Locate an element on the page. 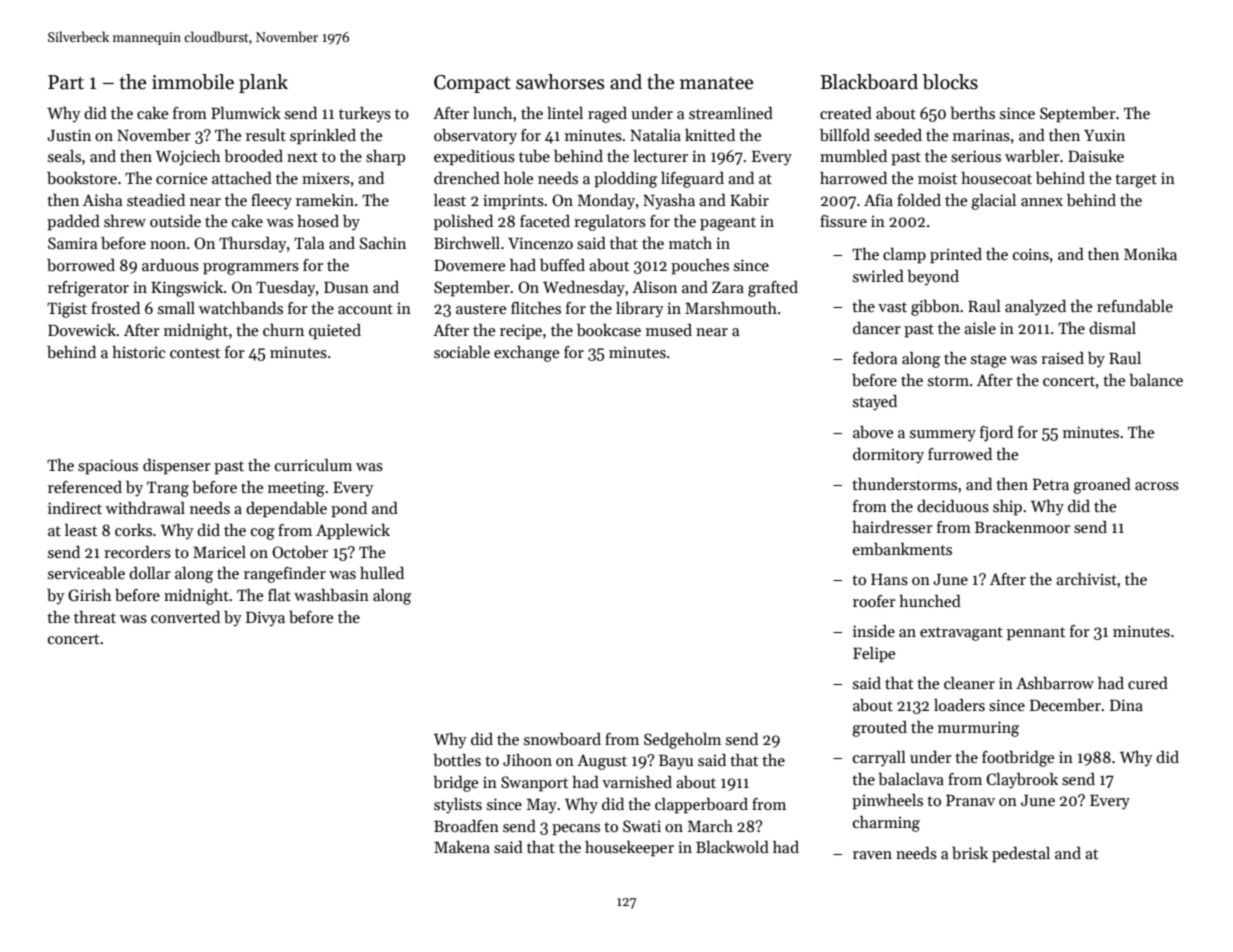 The image size is (1233, 952). snowboard is located at coordinates (562, 739).
